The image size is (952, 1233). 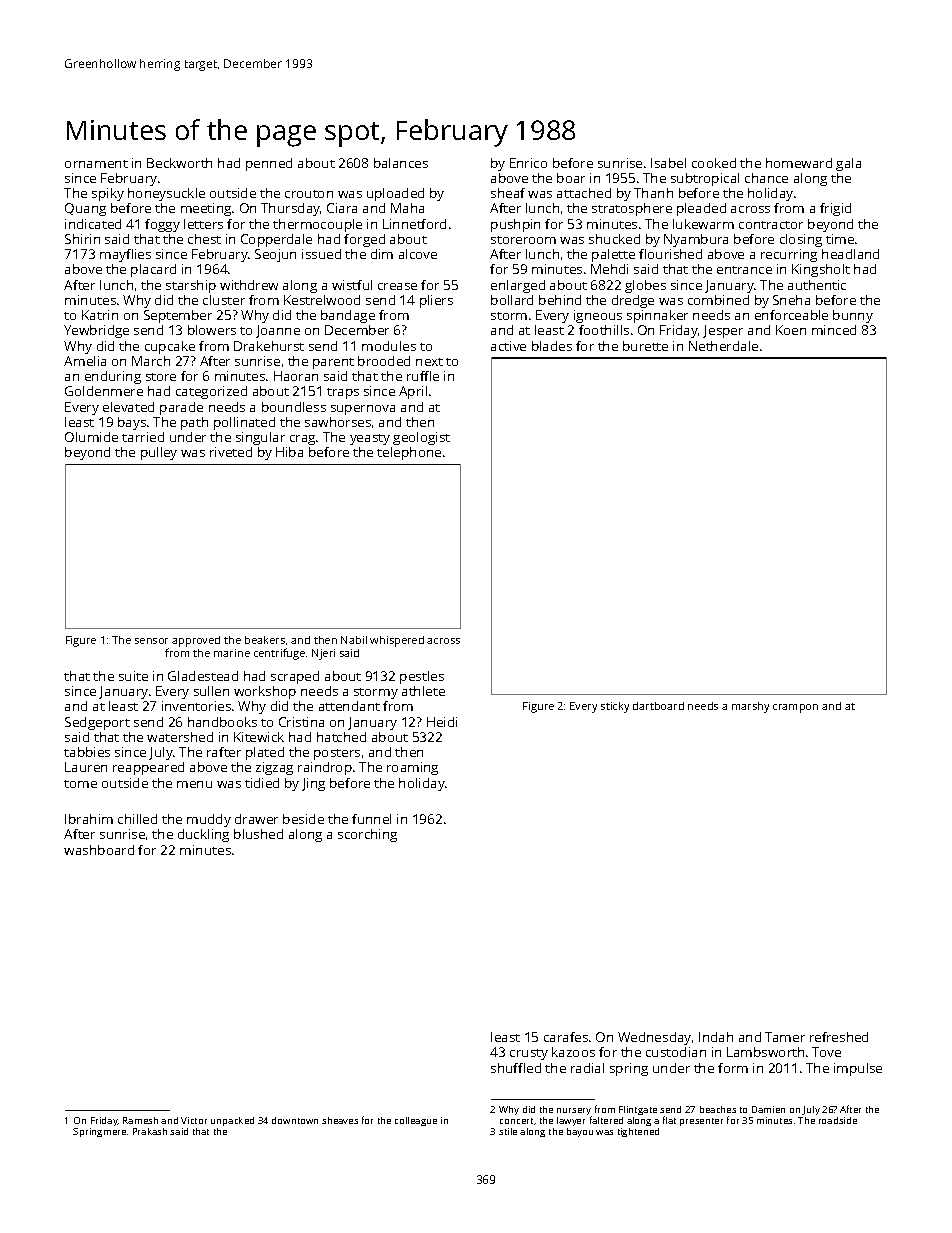 I want to click on Indah, so click(x=716, y=1037).
